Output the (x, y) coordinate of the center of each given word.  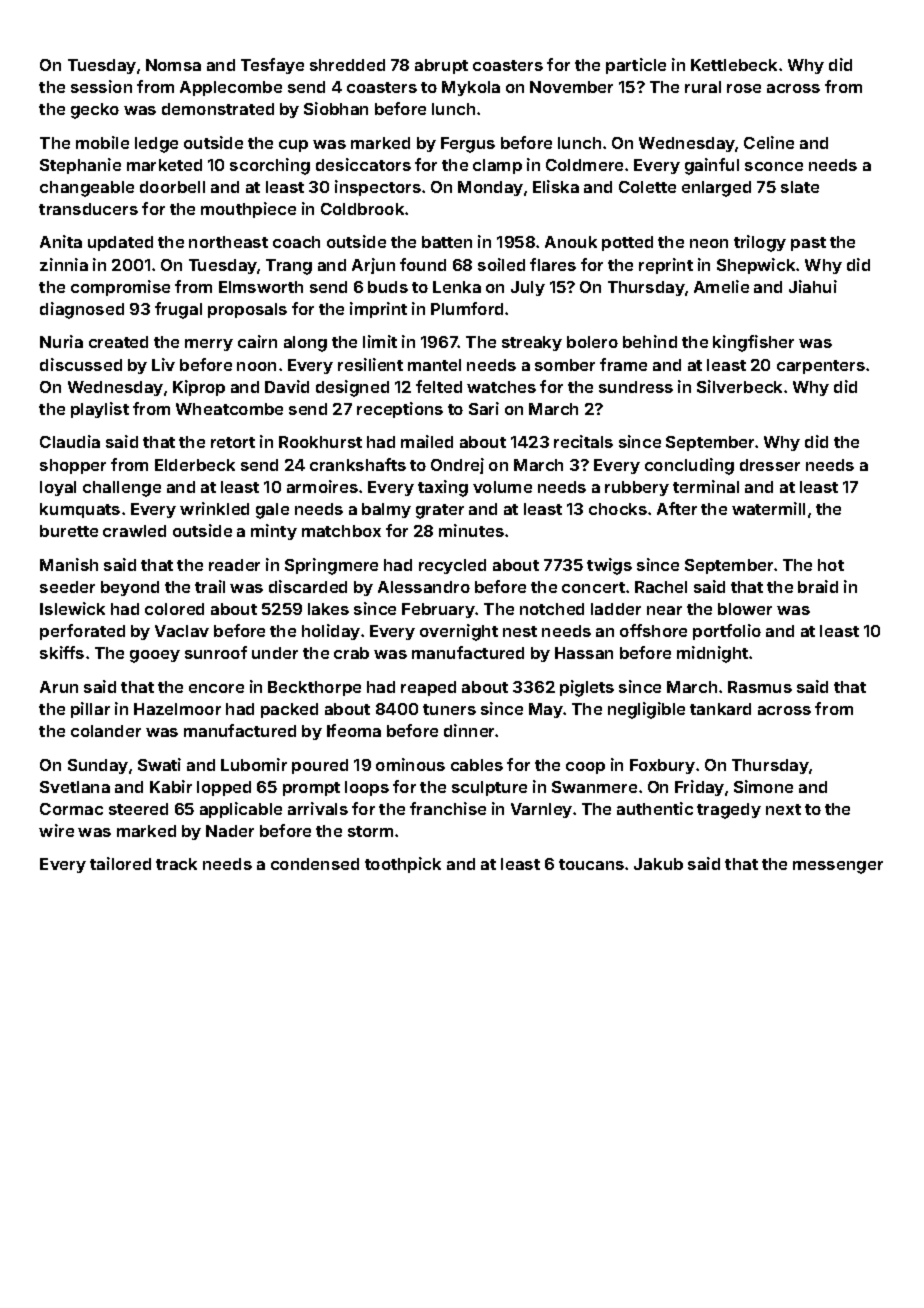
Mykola (471, 88)
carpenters (821, 367)
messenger (838, 867)
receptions (400, 410)
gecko (95, 111)
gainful (712, 166)
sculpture (489, 788)
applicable (241, 810)
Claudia (70, 441)
